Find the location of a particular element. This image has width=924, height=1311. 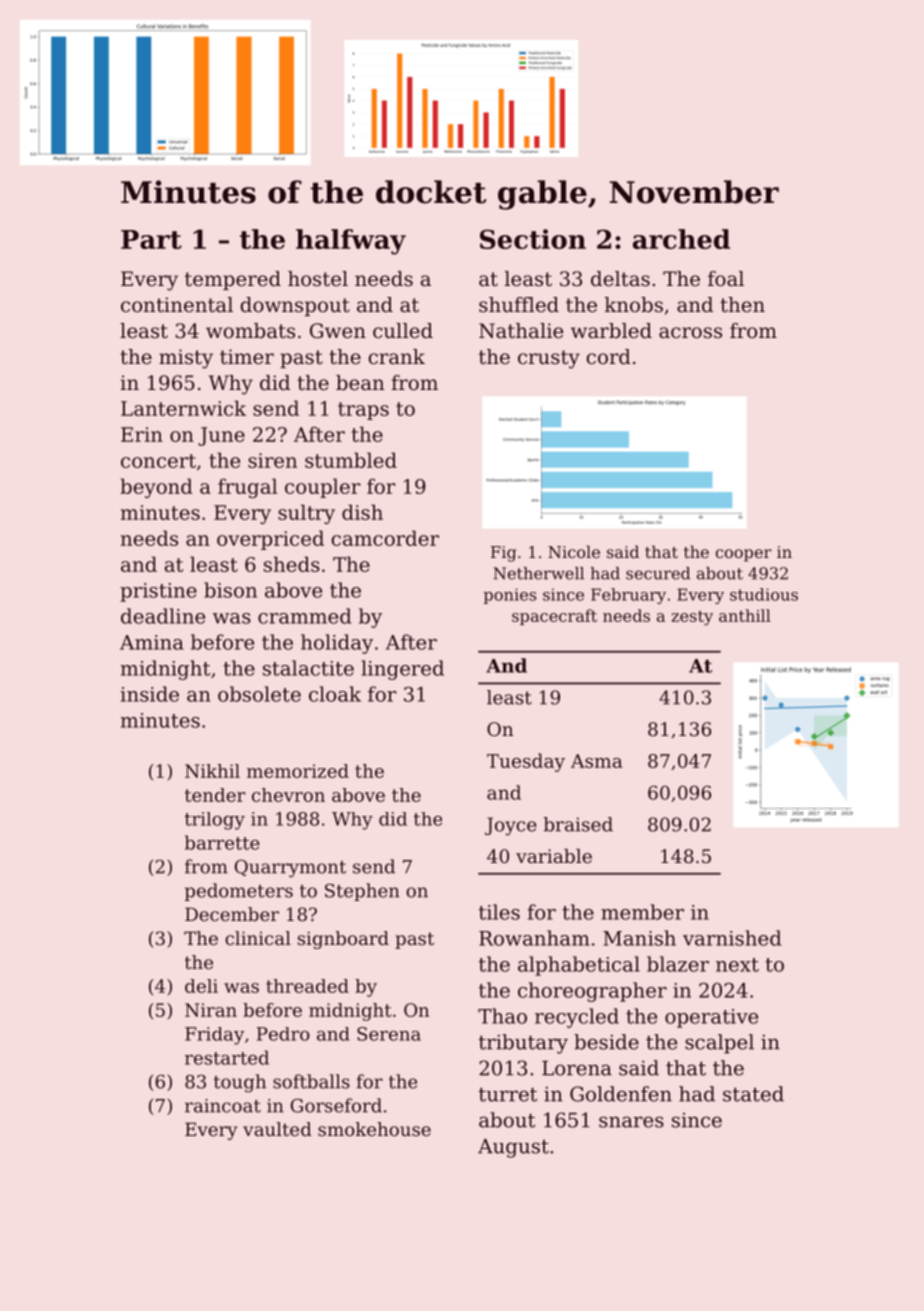

zesty is located at coordinates (692, 618).
